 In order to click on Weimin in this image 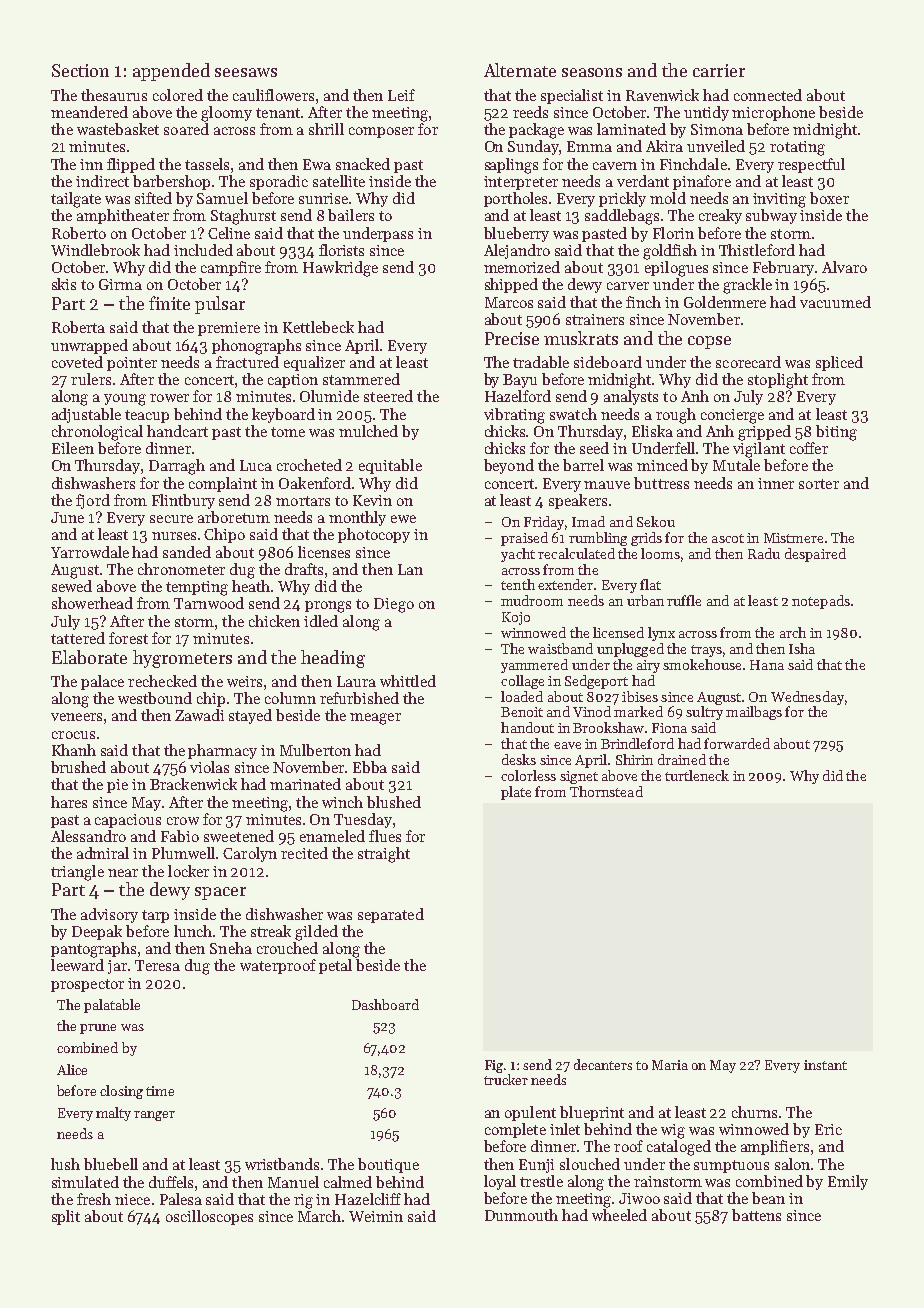, I will do `click(376, 1216)`.
